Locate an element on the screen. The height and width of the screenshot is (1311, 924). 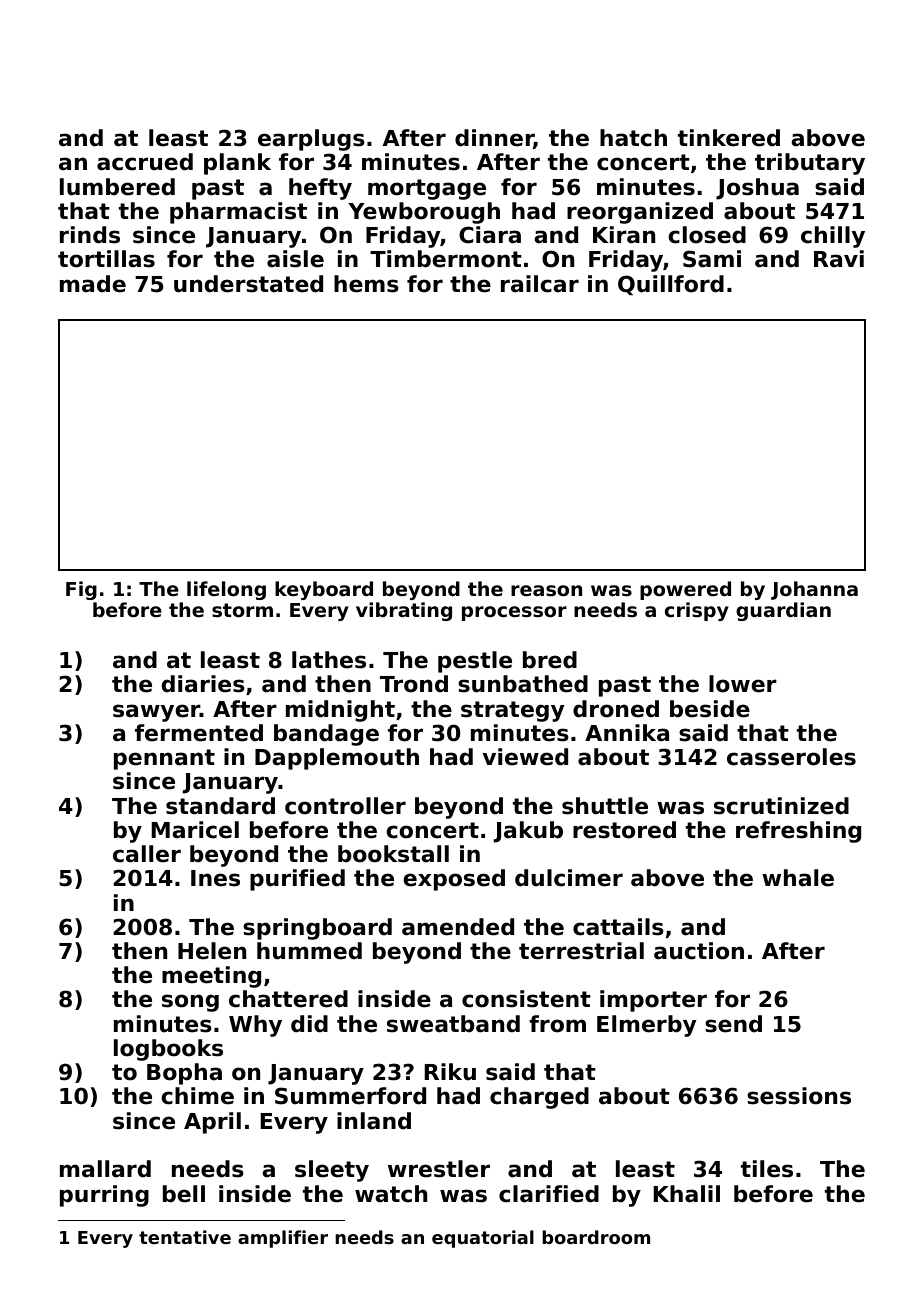
pharmacist is located at coordinates (238, 213).
